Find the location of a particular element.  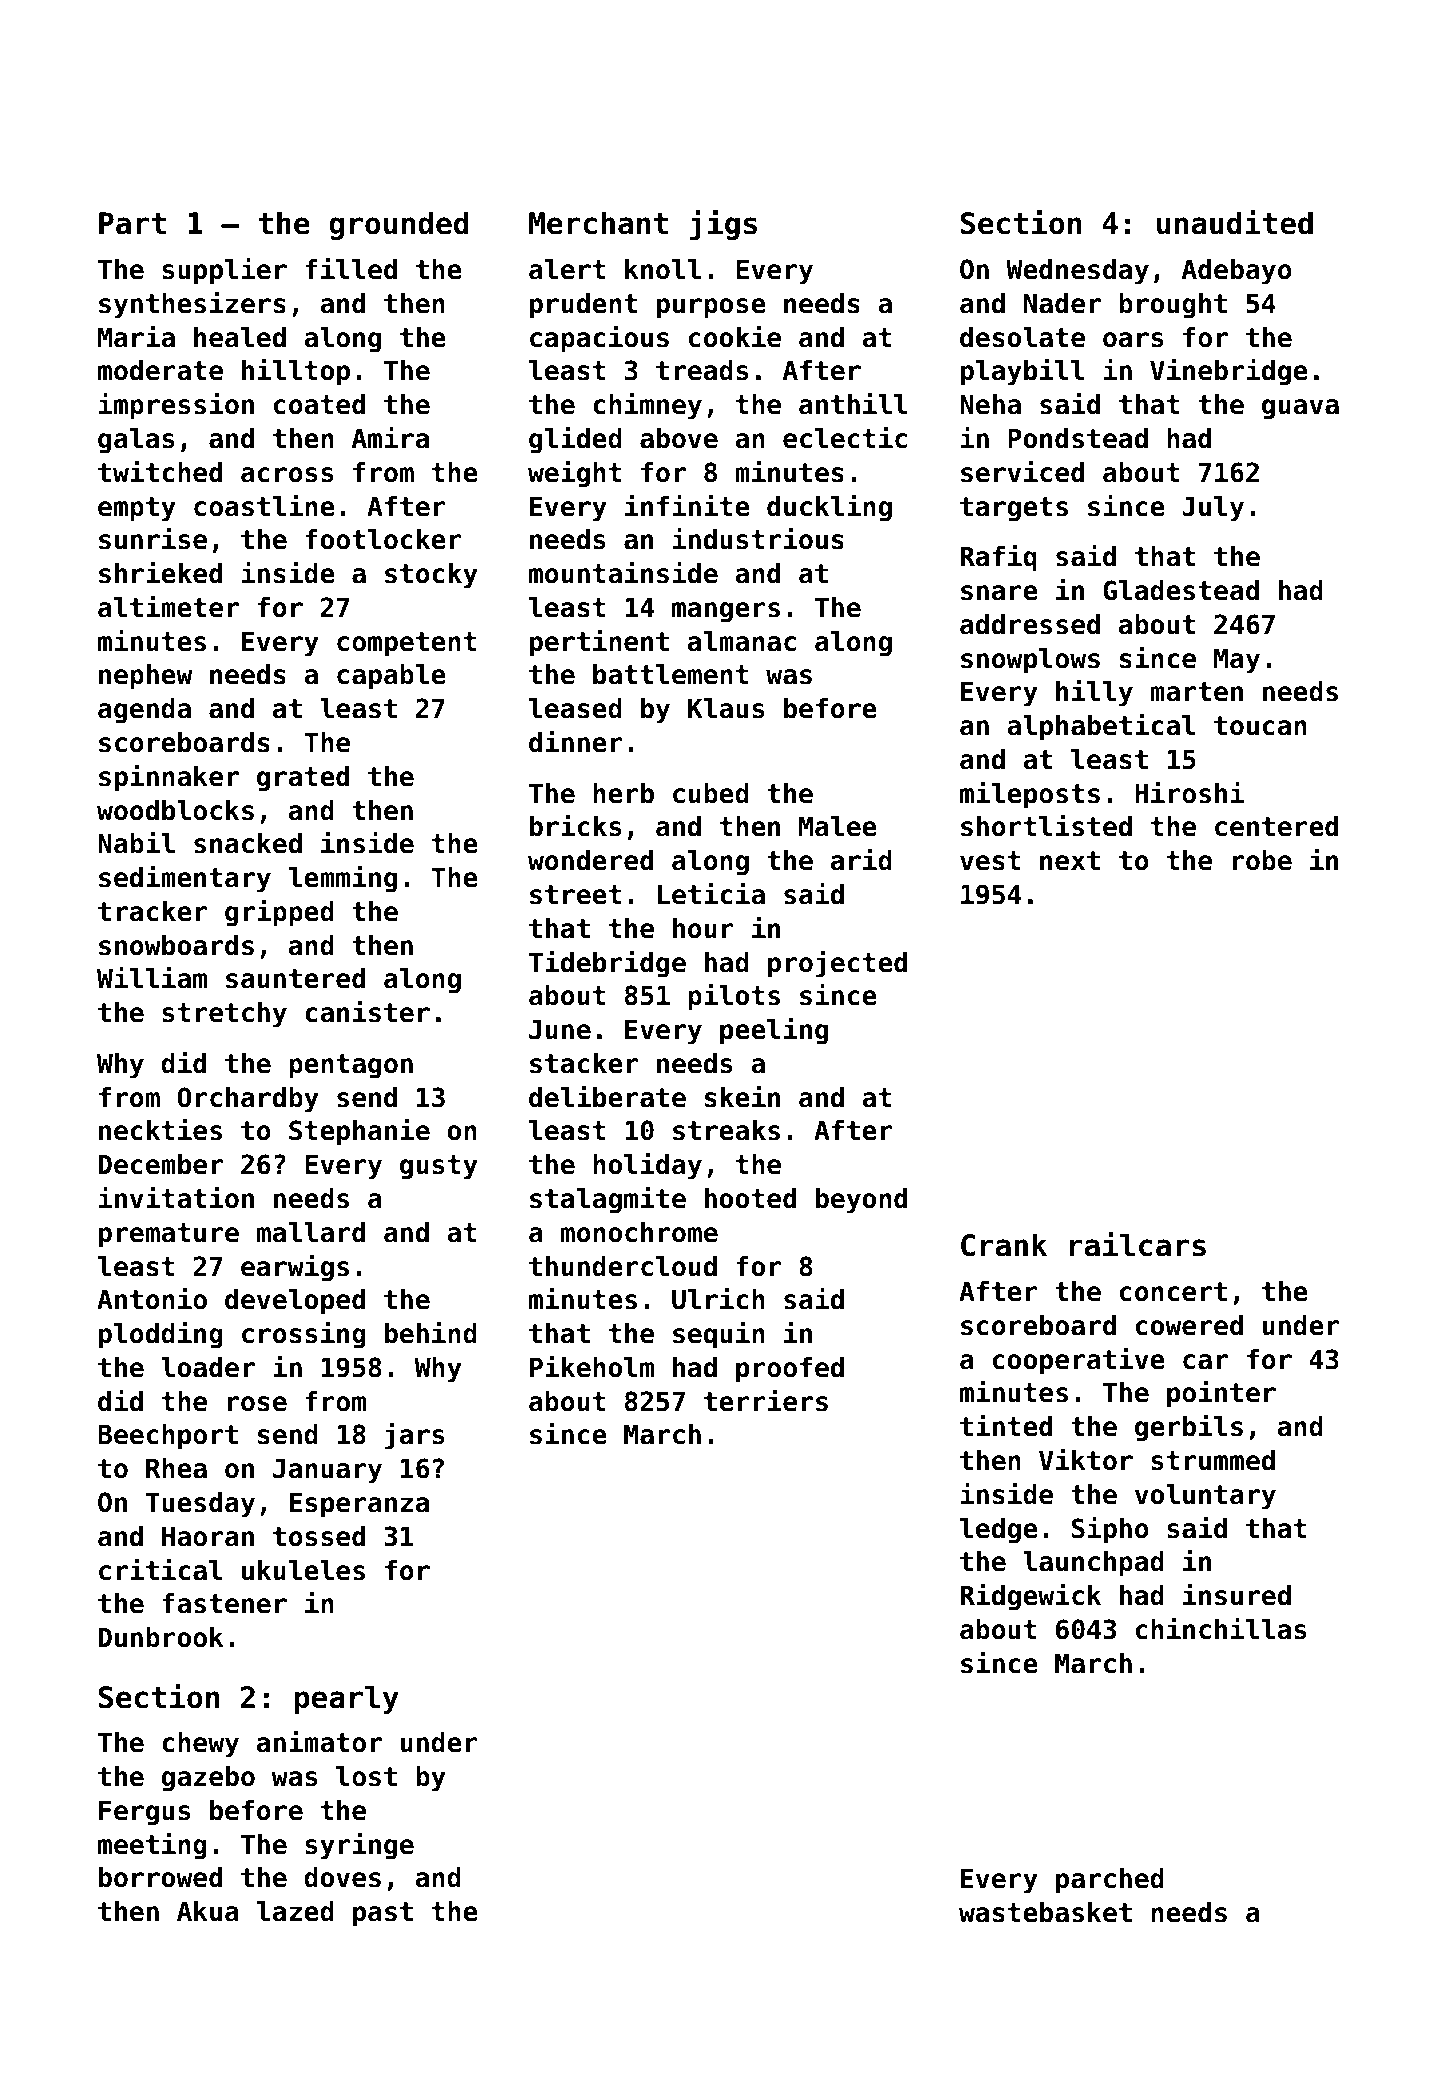

jigs is located at coordinates (723, 225).
